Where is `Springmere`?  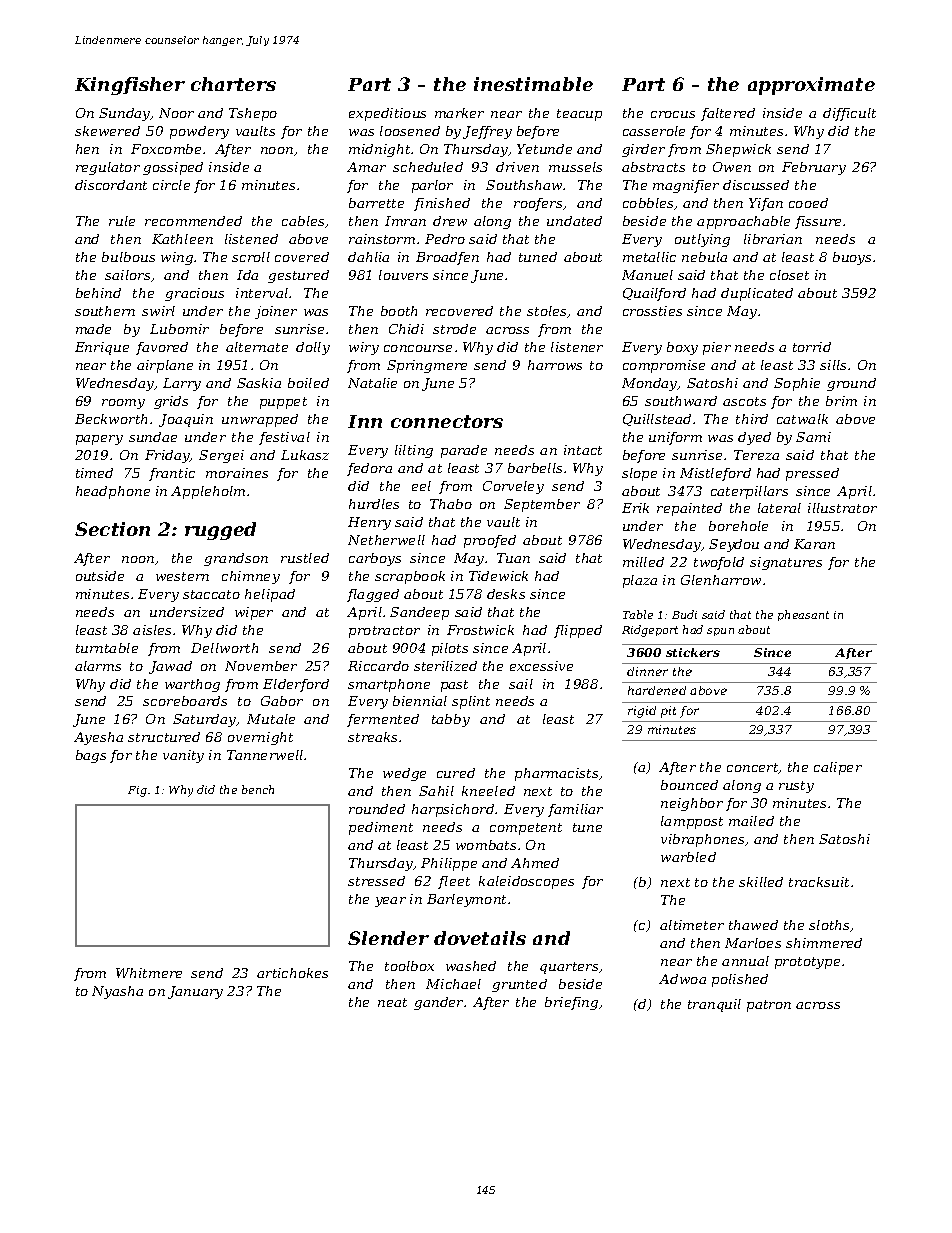
Springmere is located at coordinates (427, 366).
